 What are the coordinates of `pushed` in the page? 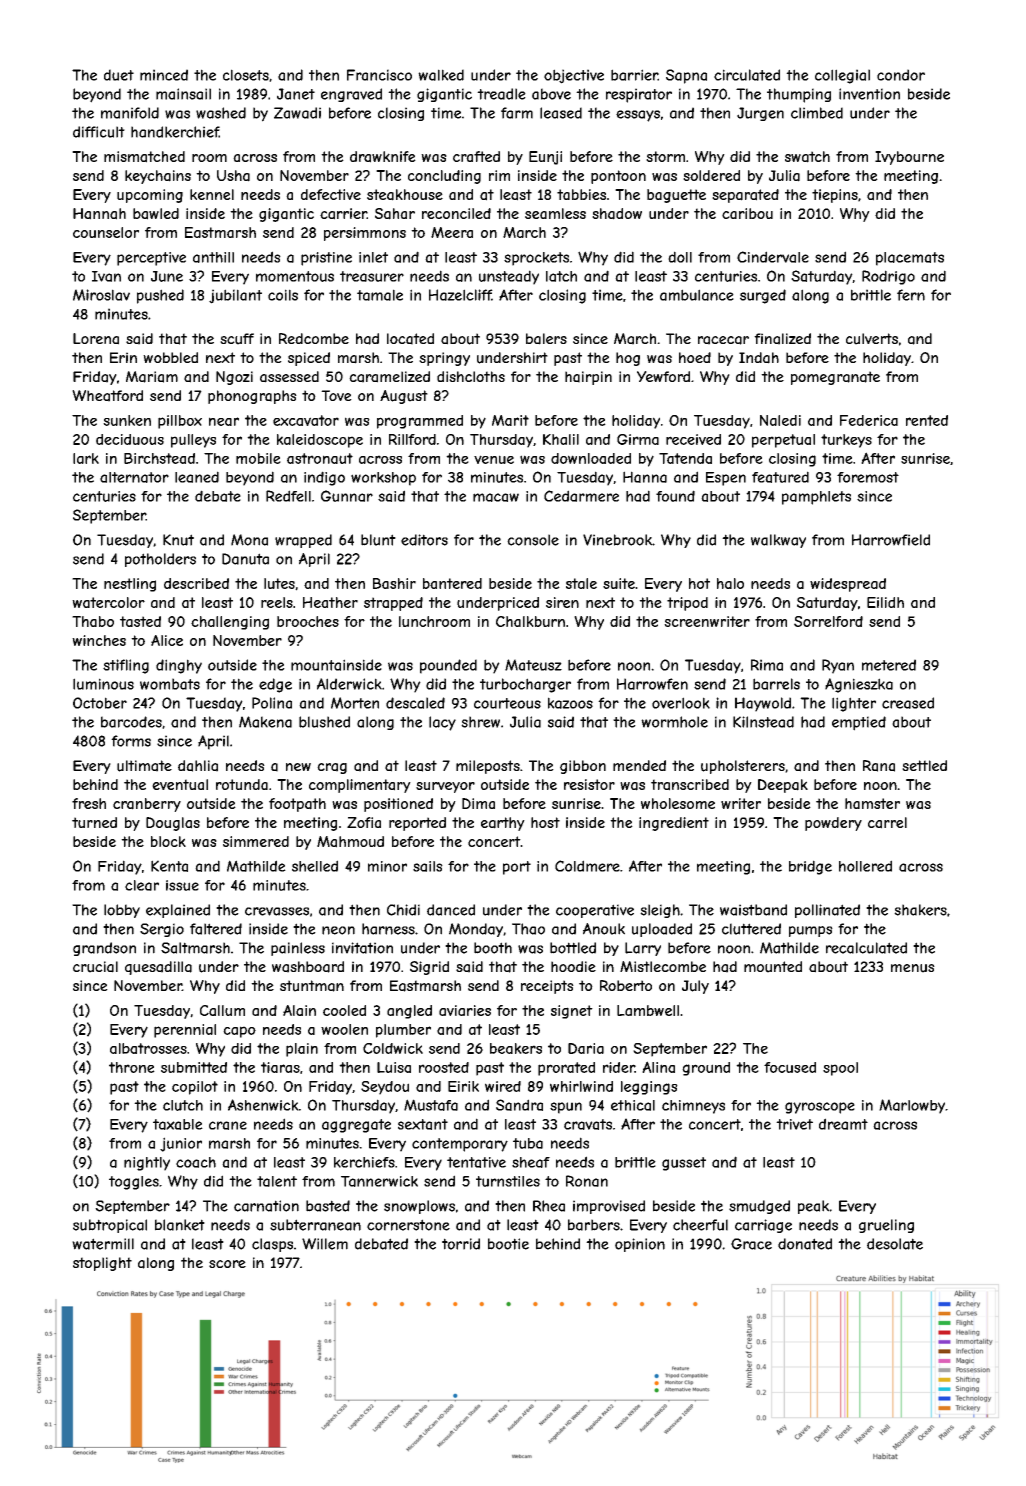 It's located at (160, 296).
